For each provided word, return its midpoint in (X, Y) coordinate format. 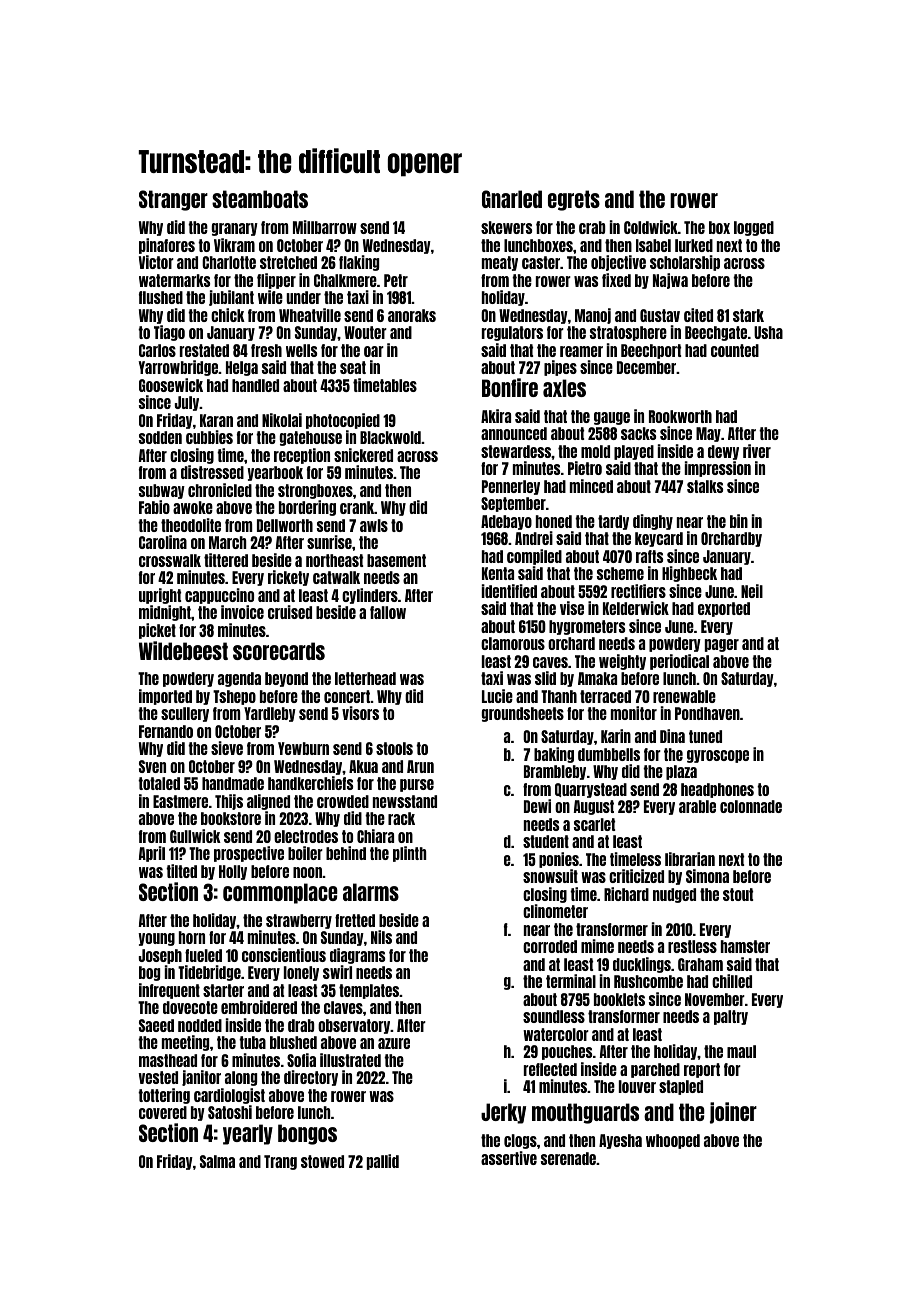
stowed (322, 1161)
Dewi (537, 806)
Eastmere (180, 801)
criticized (636, 876)
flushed (161, 297)
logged (754, 228)
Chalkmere (345, 280)
